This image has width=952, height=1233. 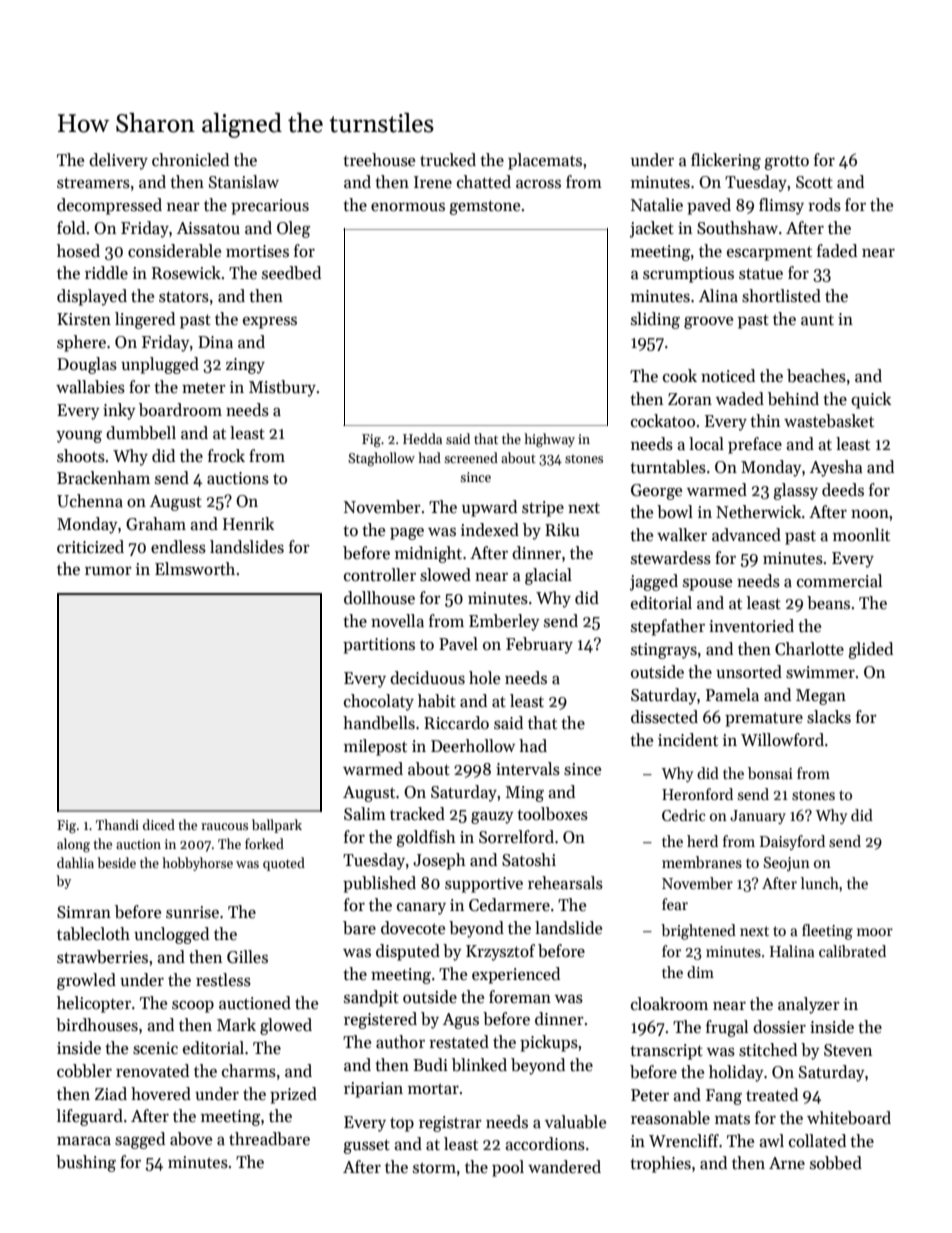 What do you see at coordinates (786, 162) in the image?
I see `grotto` at bounding box center [786, 162].
